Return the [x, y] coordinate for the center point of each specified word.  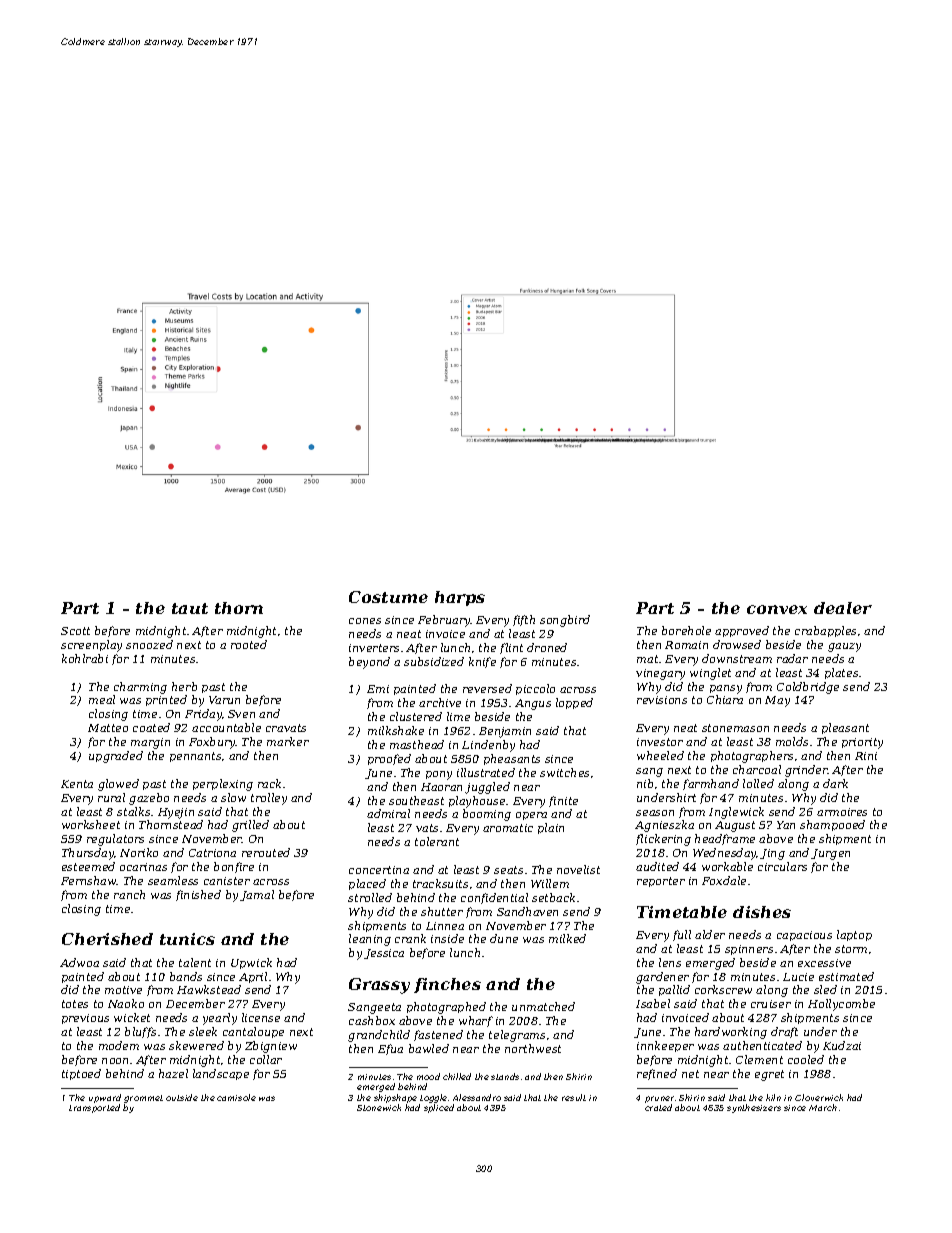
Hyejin [176, 813]
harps [460, 598]
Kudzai [842, 1045]
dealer [843, 608]
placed [367, 884]
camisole [236, 1097]
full [682, 935]
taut [190, 608]
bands [186, 976]
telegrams [517, 1036]
